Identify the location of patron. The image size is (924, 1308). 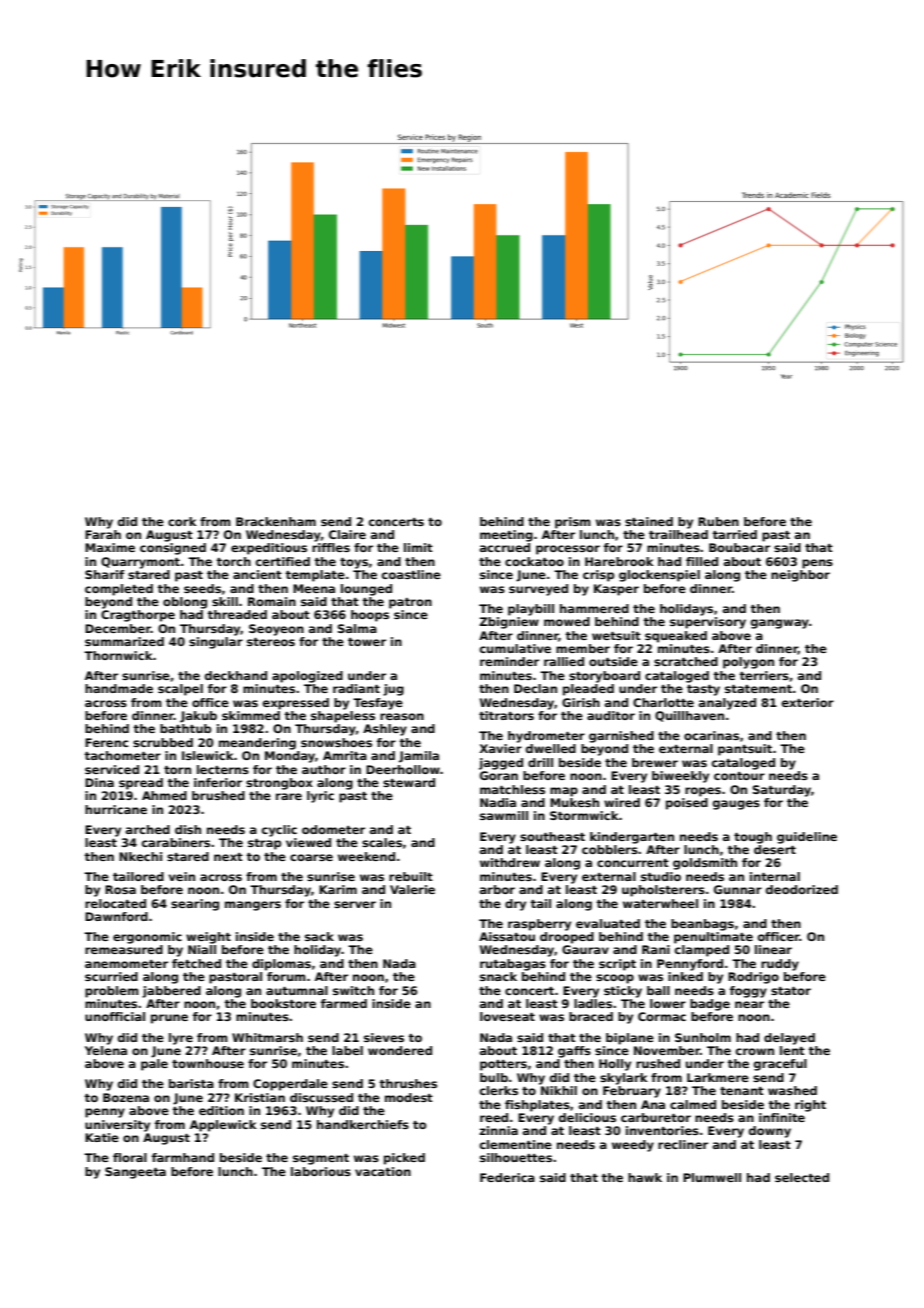
(410, 603).
